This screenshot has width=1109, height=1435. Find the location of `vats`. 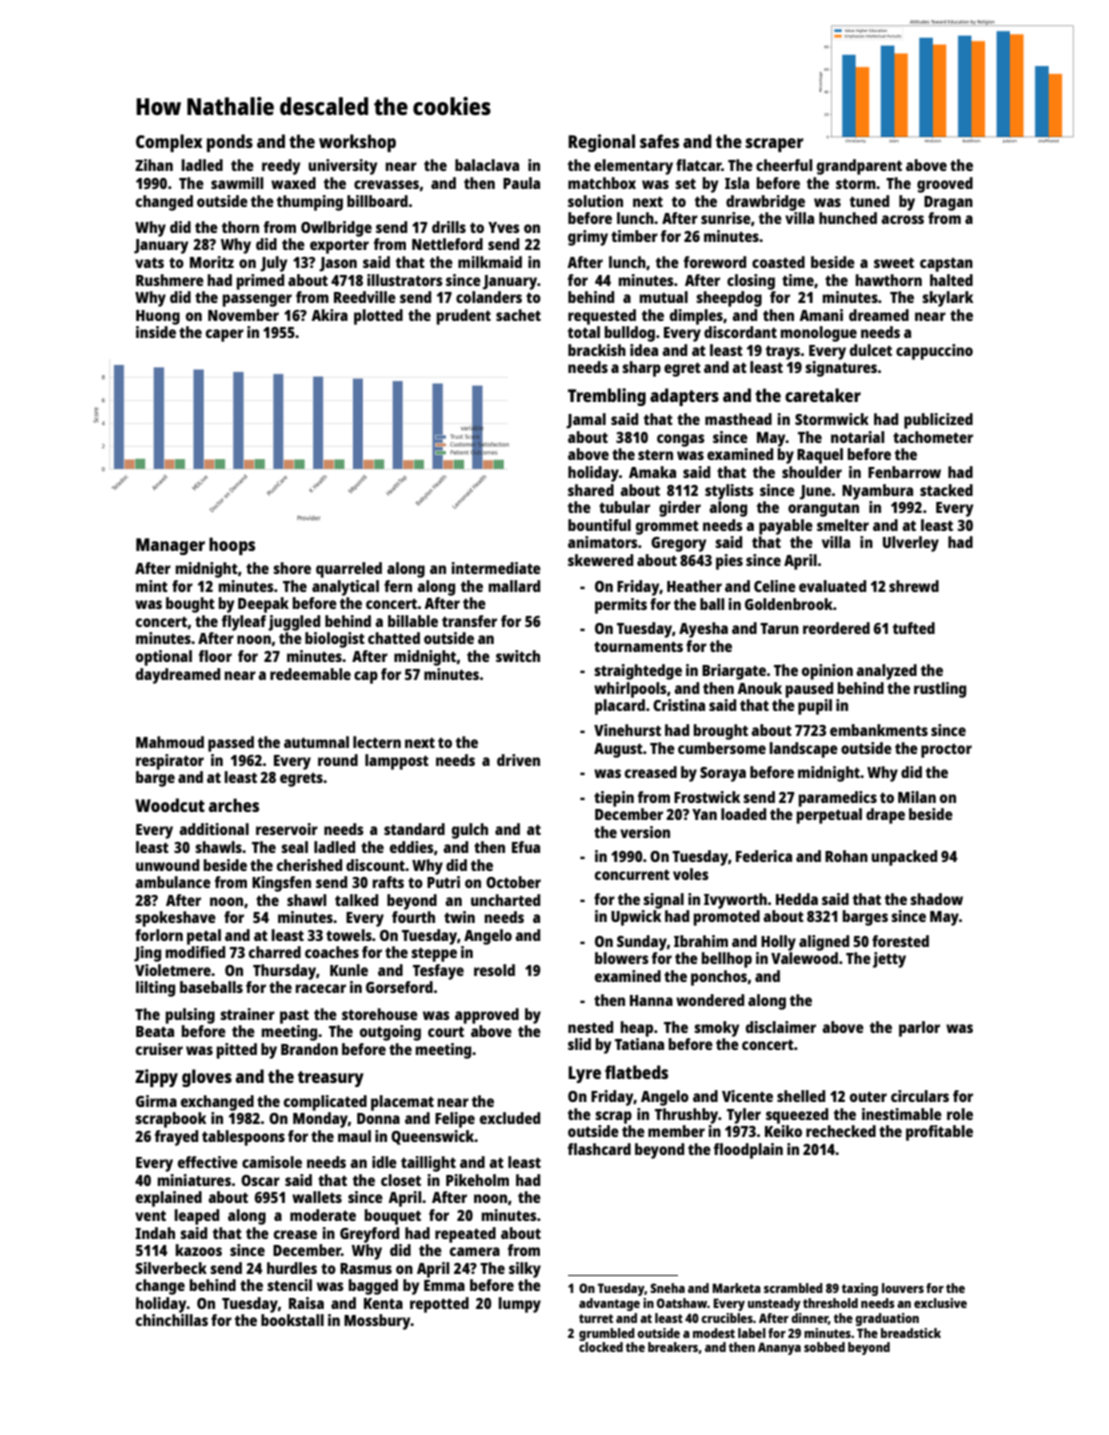

vats is located at coordinates (149, 262).
